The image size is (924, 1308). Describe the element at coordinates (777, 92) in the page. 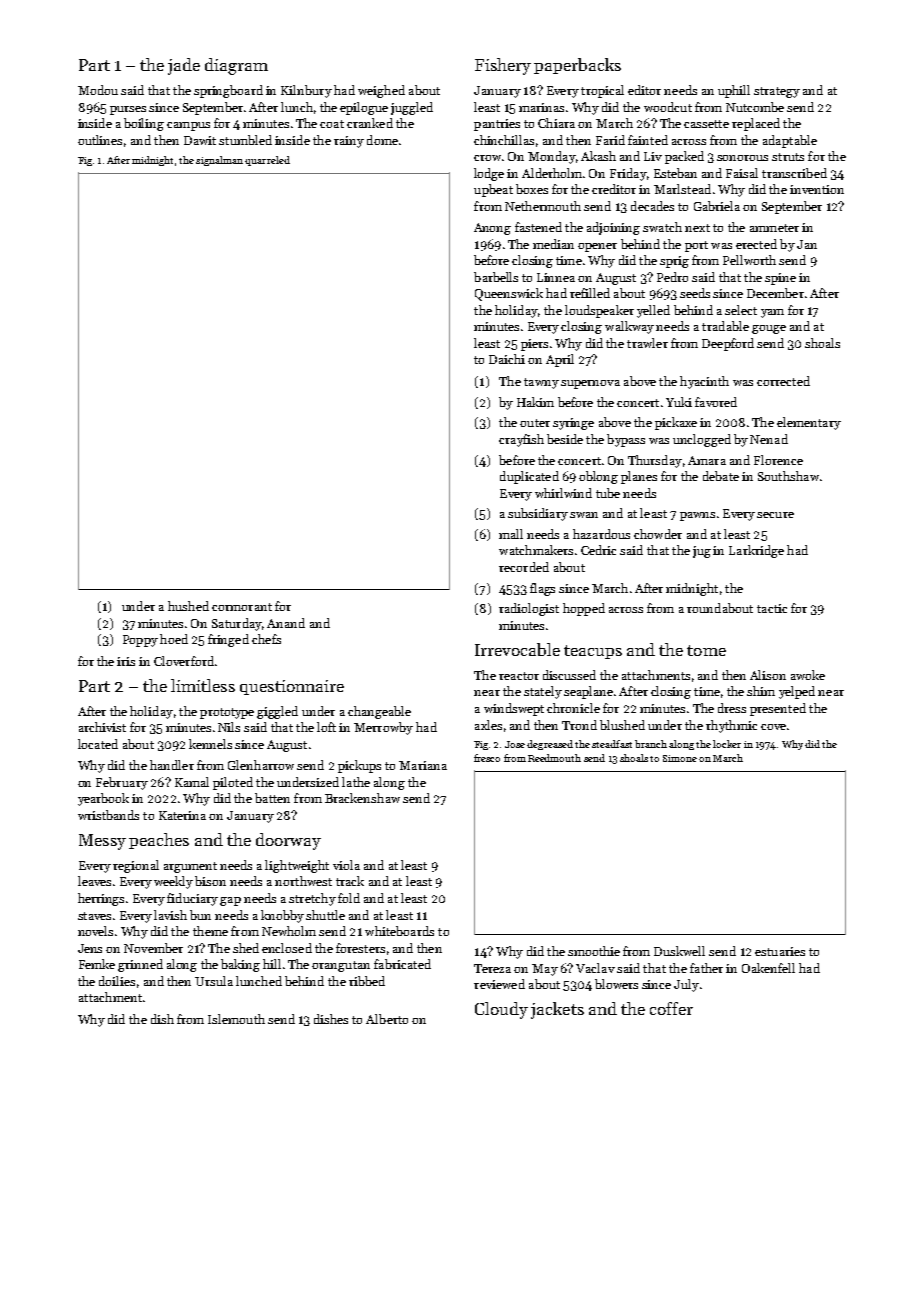

I see `strategy` at that location.
